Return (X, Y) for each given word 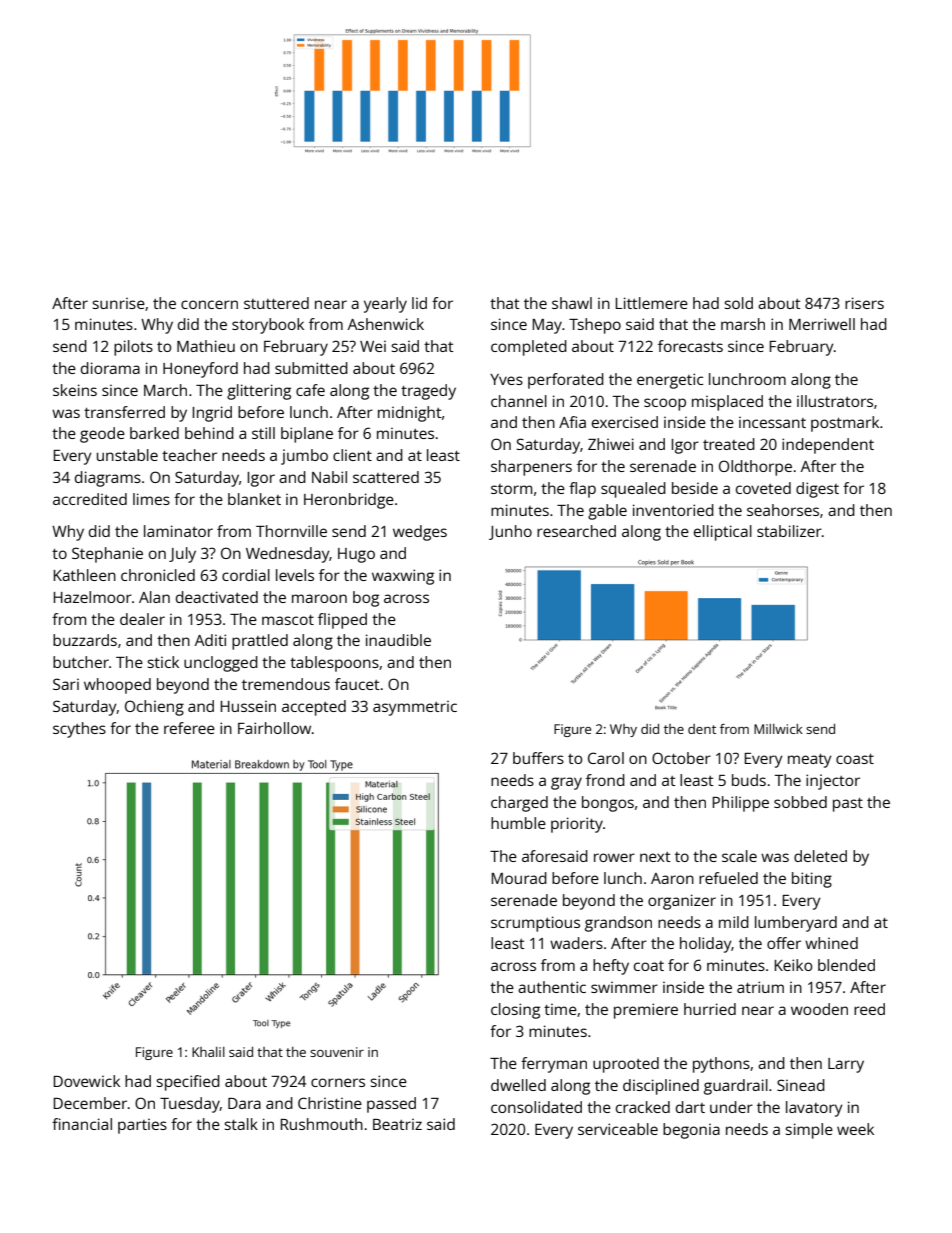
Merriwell (822, 324)
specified (188, 1083)
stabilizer (789, 531)
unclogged (221, 664)
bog (366, 599)
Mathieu (206, 346)
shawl (572, 303)
